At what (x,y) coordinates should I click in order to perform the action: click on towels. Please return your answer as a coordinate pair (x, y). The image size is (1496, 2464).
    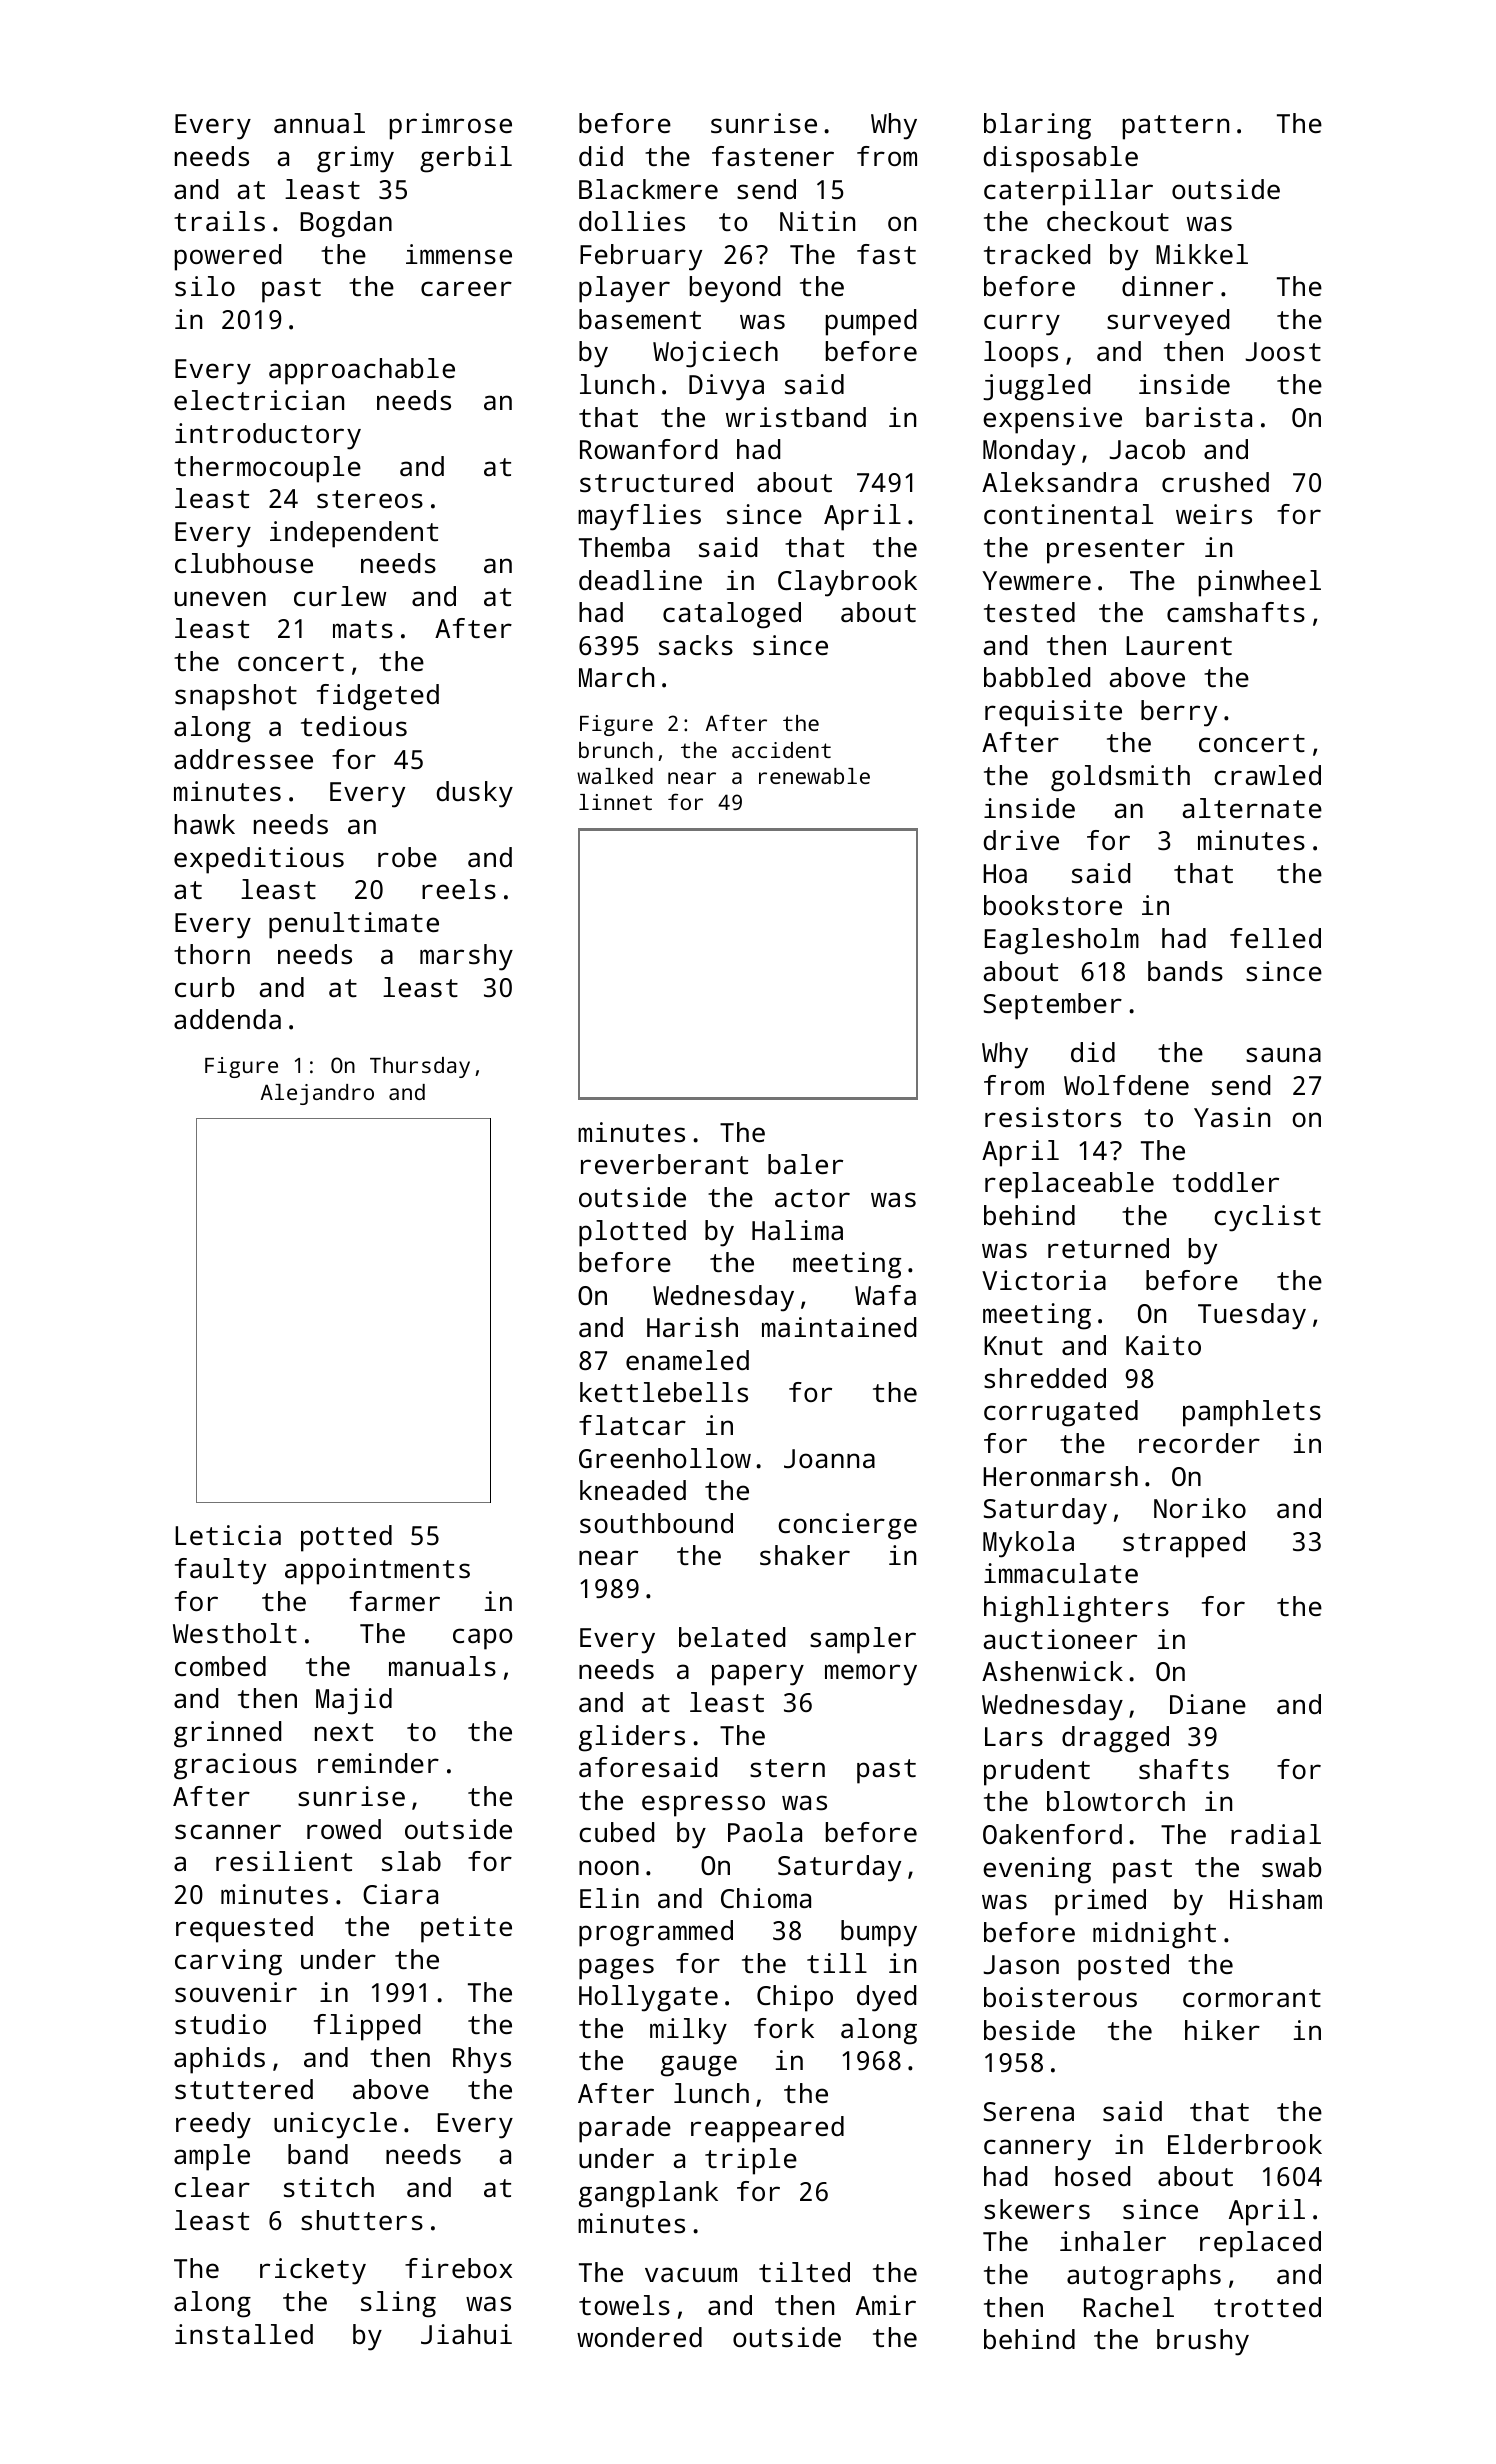
    Looking at the image, I should click on (624, 2305).
